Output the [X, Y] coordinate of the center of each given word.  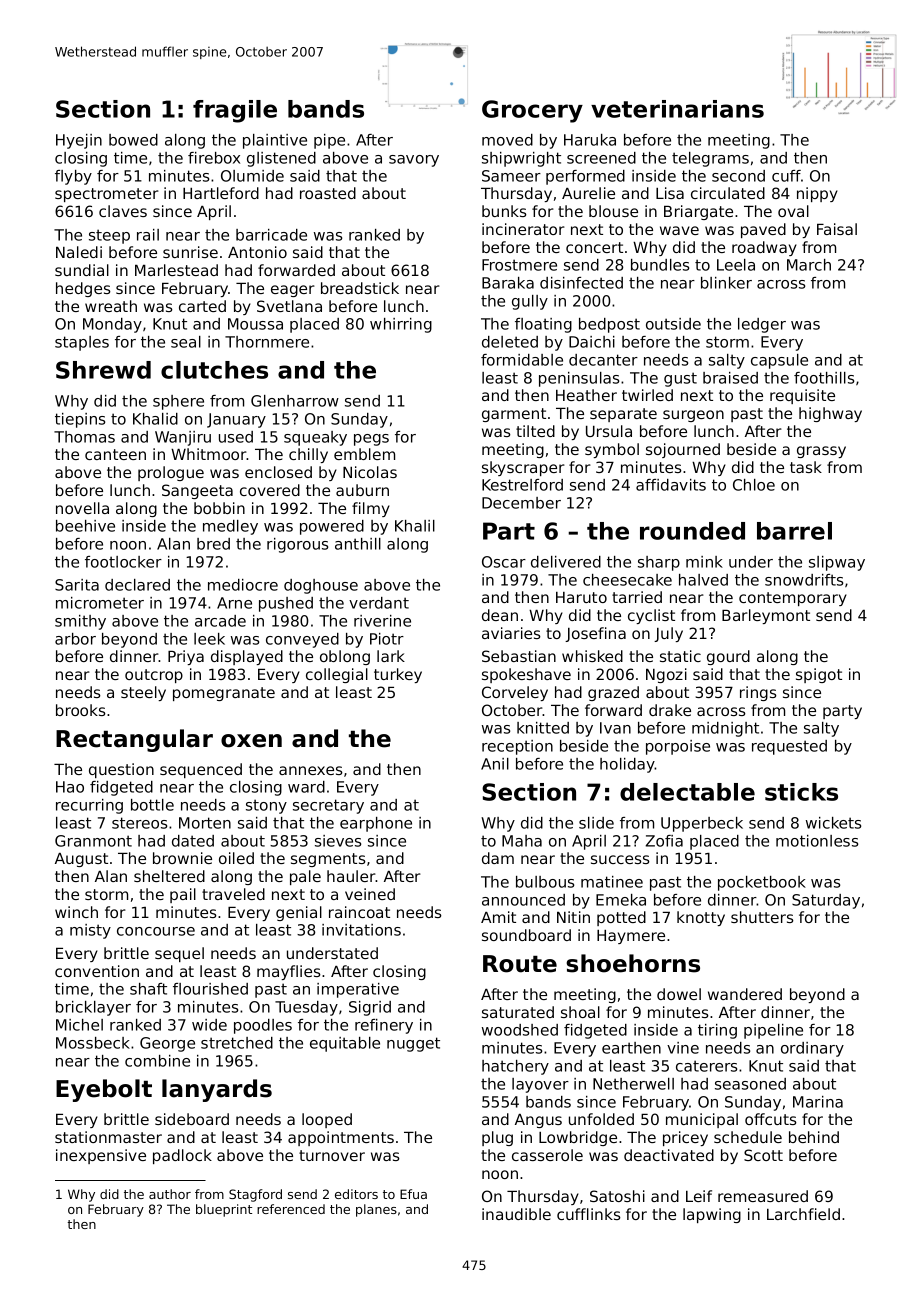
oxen [251, 741]
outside [673, 324]
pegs [371, 440]
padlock [182, 1156]
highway [830, 414]
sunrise [190, 252]
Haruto [581, 597]
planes [376, 1210]
